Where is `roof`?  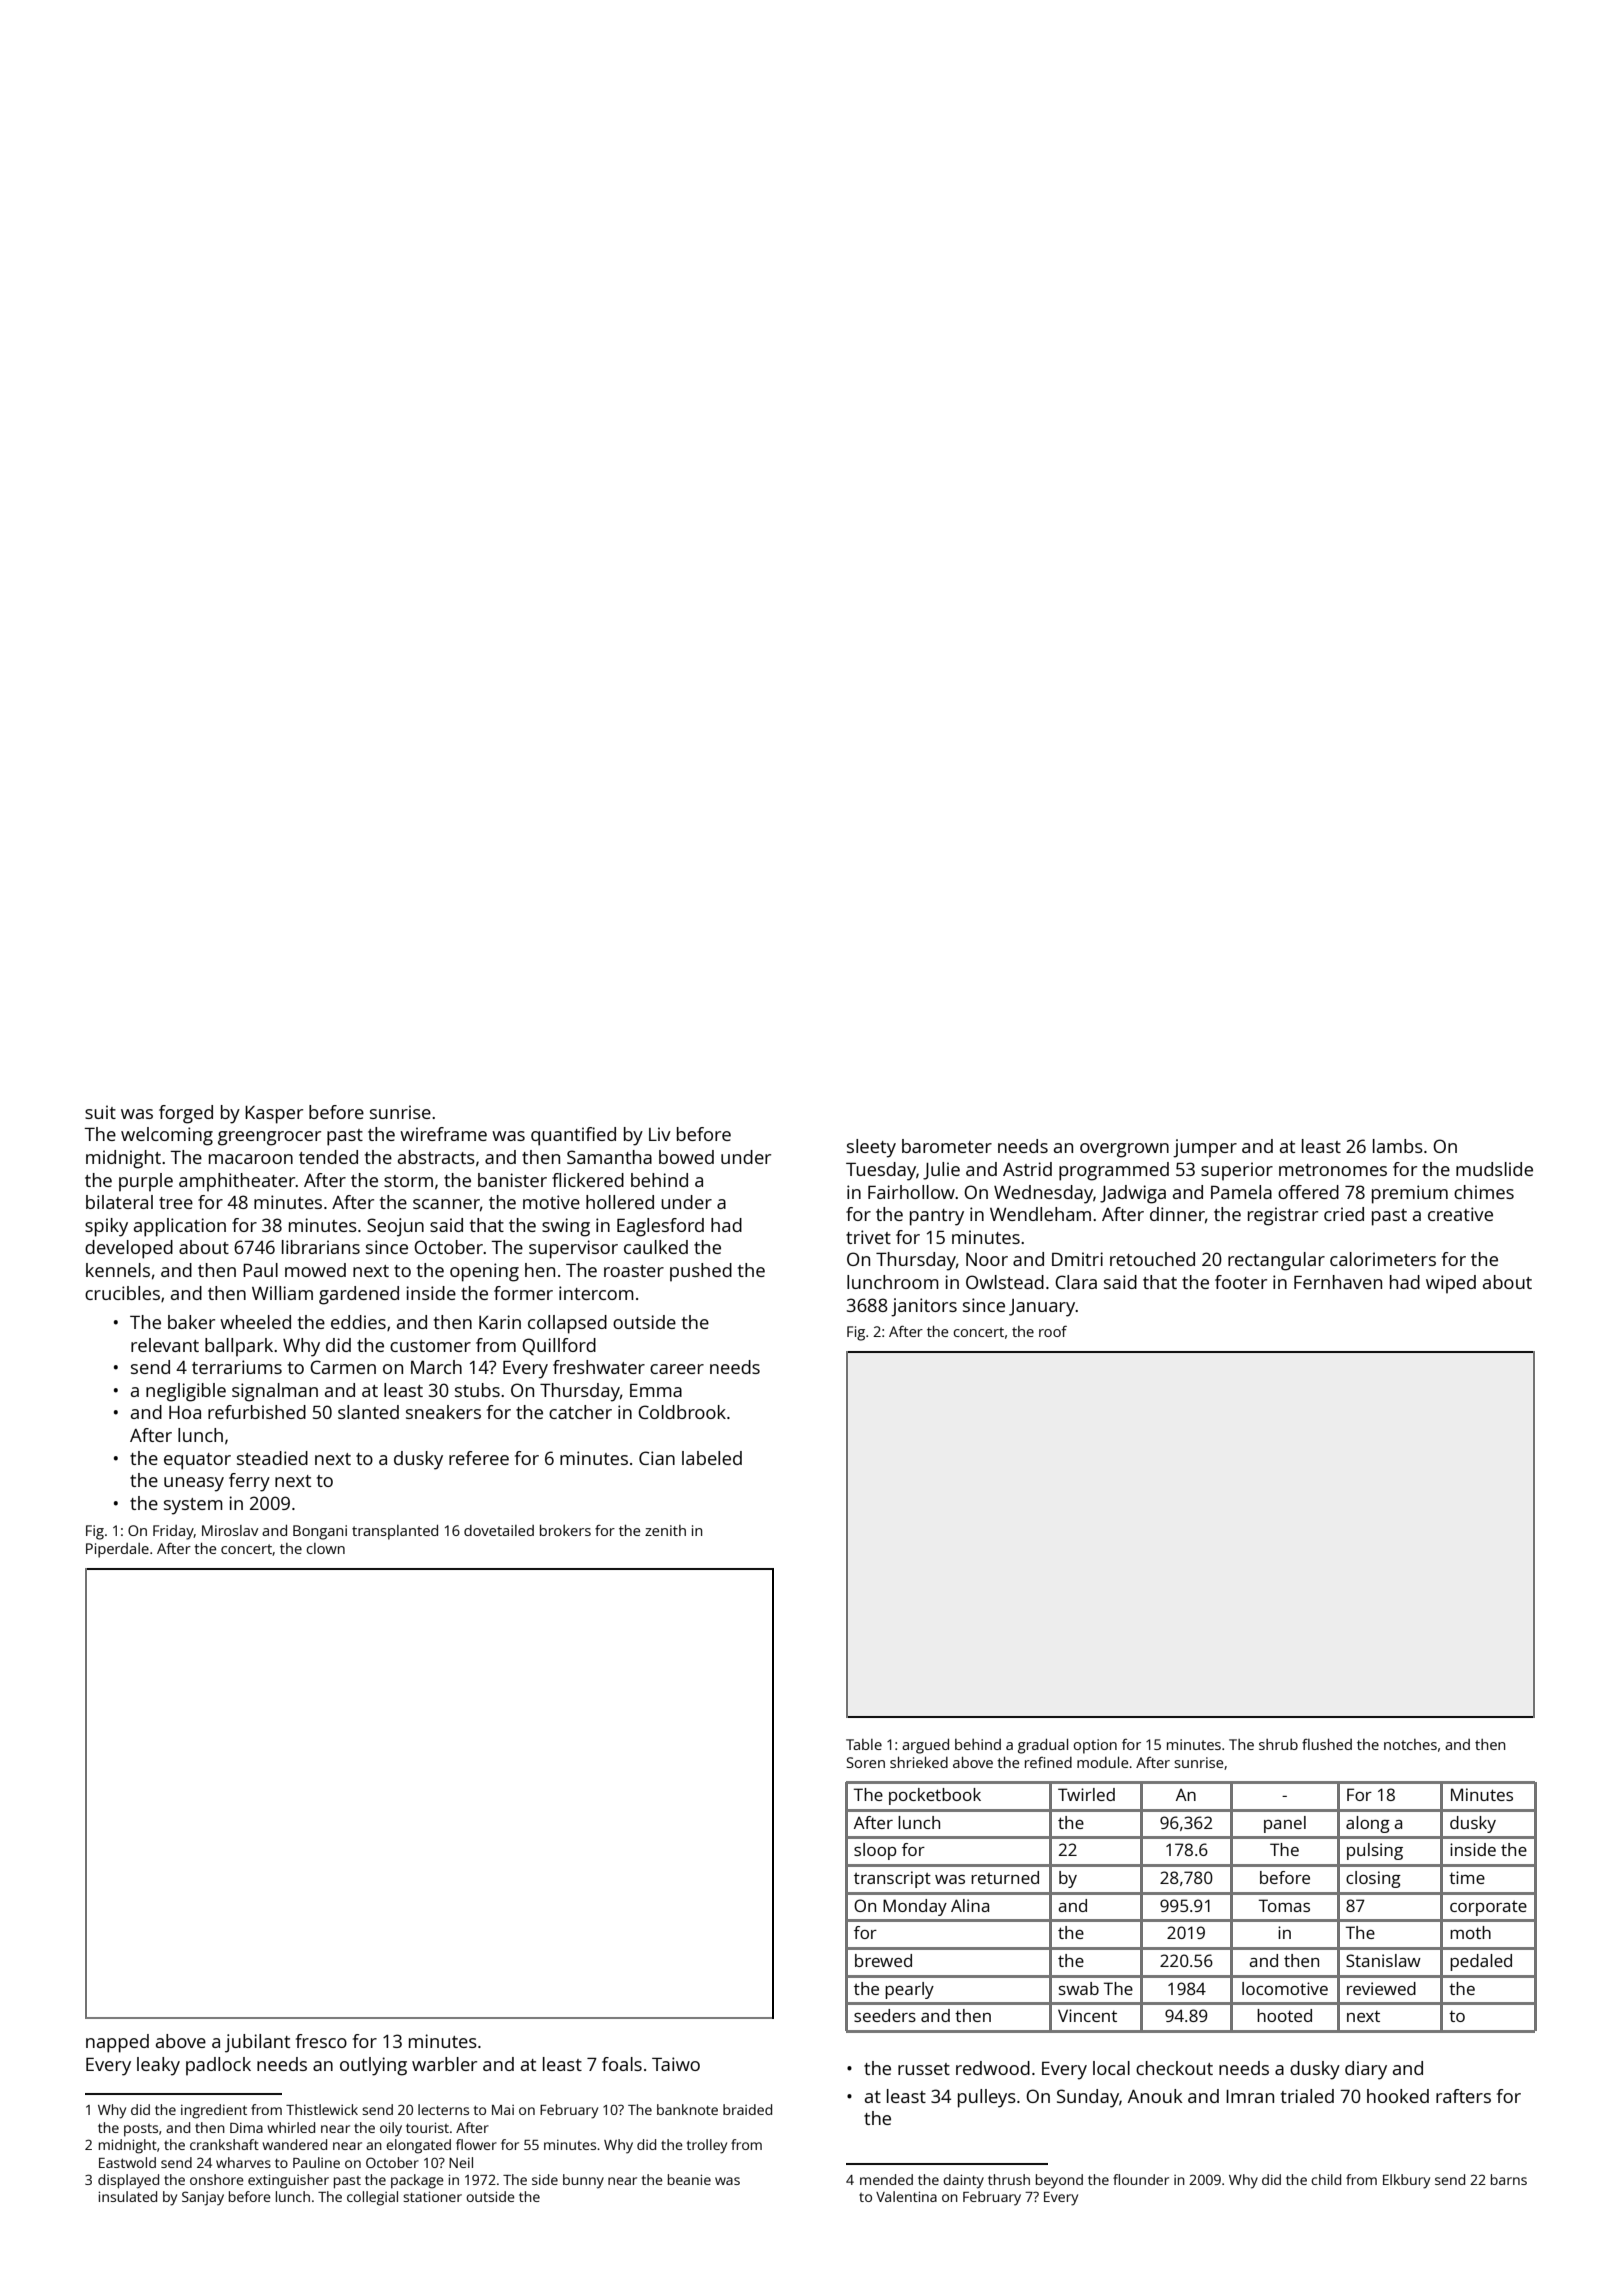 roof is located at coordinates (1053, 1331).
